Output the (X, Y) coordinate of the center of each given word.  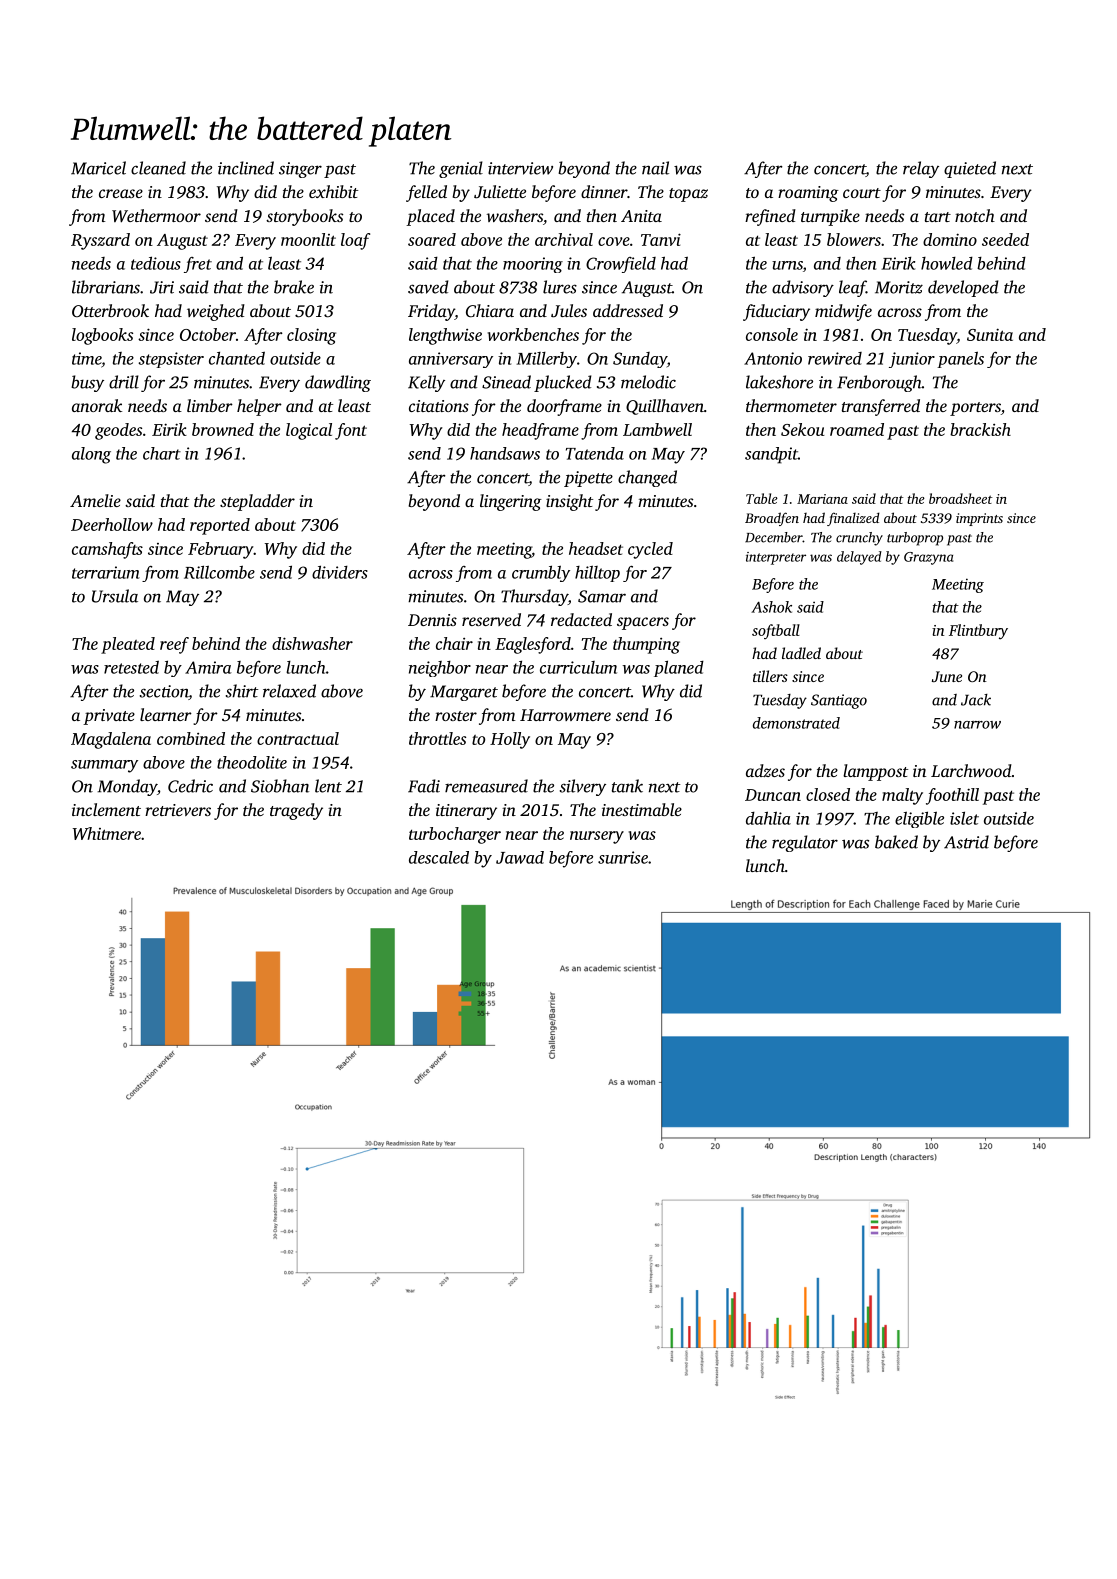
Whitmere (107, 833)
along (91, 455)
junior (912, 360)
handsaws (505, 453)
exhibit (333, 191)
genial (461, 169)
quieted (970, 169)
